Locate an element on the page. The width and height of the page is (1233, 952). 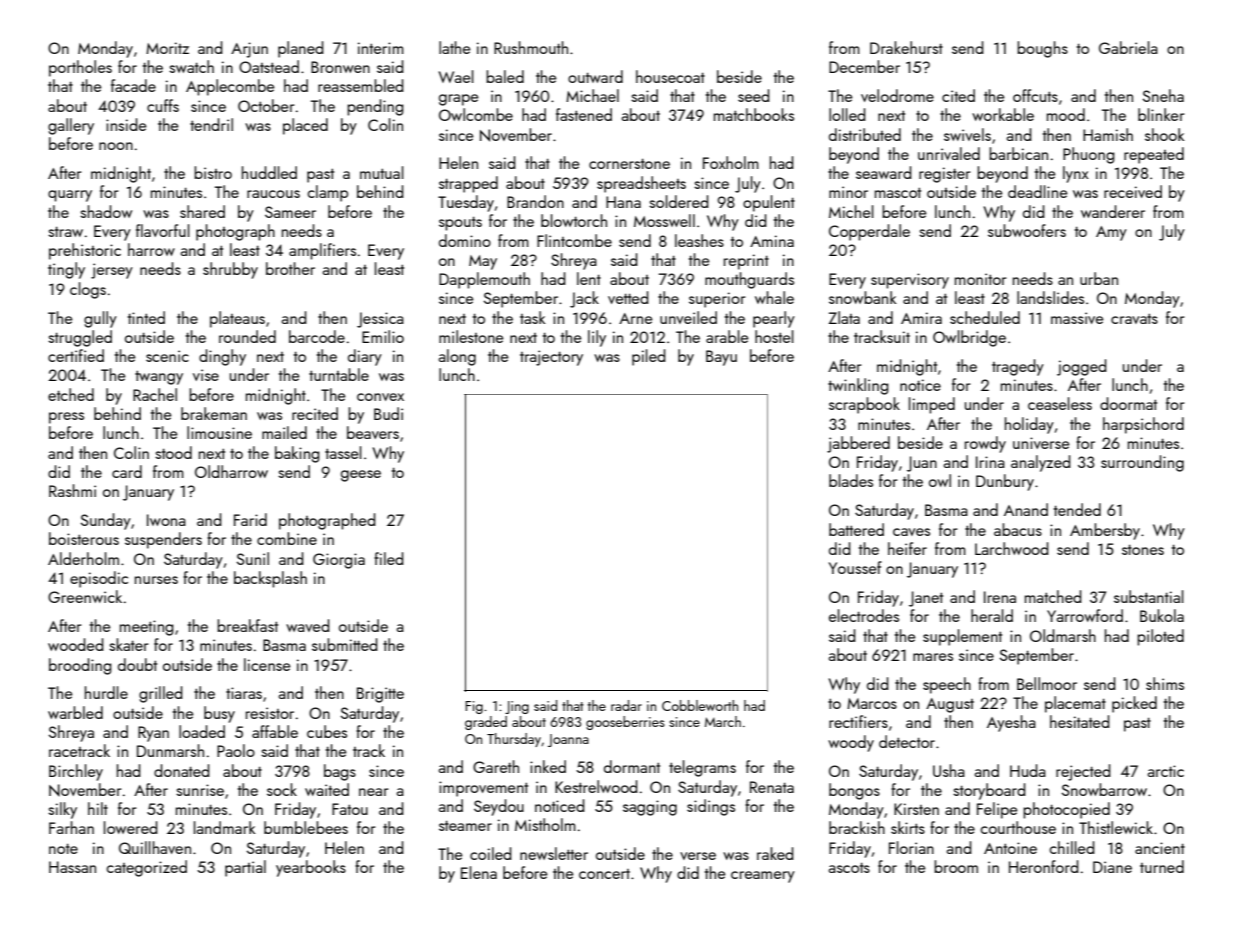
boughs is located at coordinates (1042, 49).
